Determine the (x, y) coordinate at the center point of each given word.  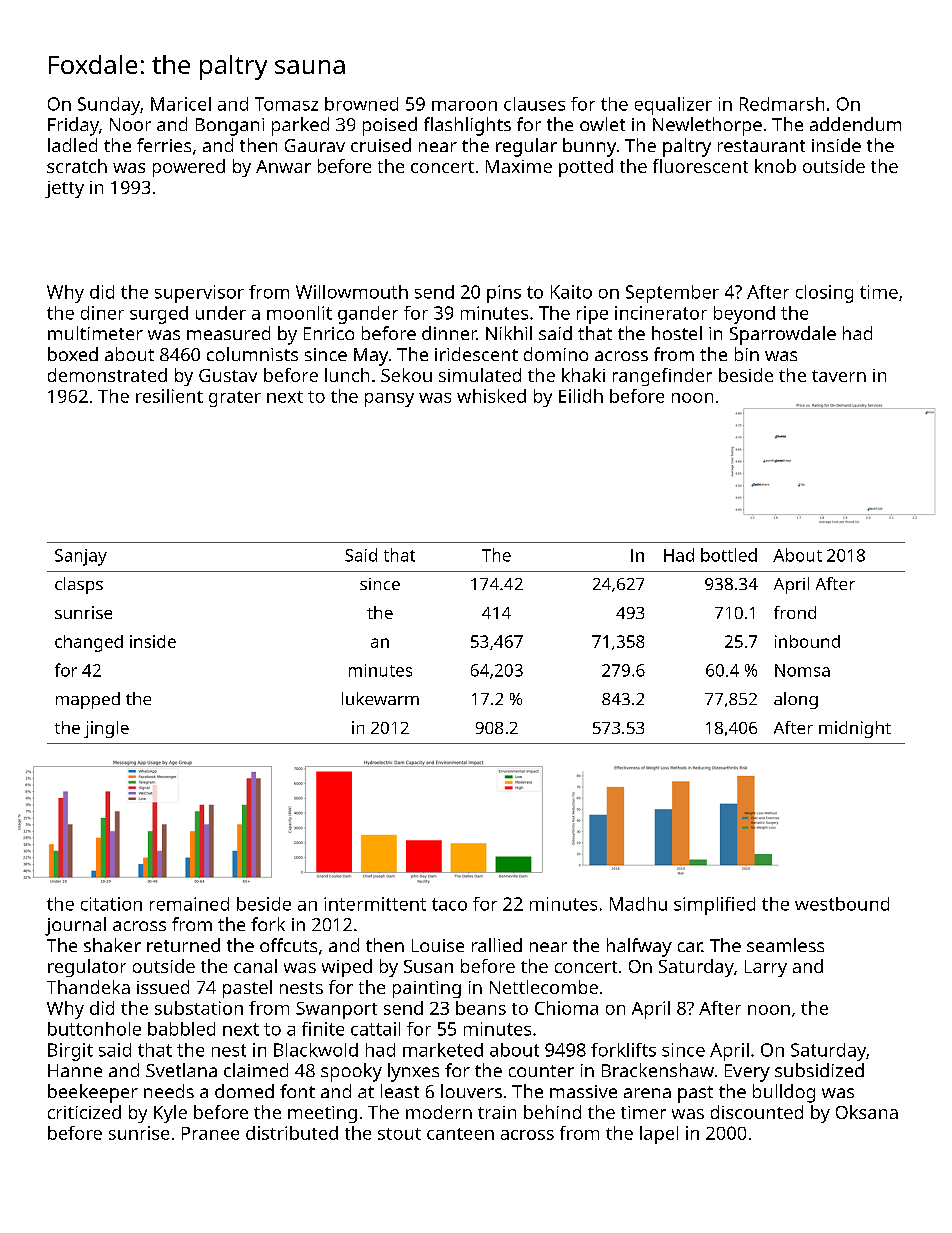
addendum (855, 124)
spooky (351, 1072)
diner (102, 313)
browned (361, 104)
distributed (292, 1133)
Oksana (867, 1112)
